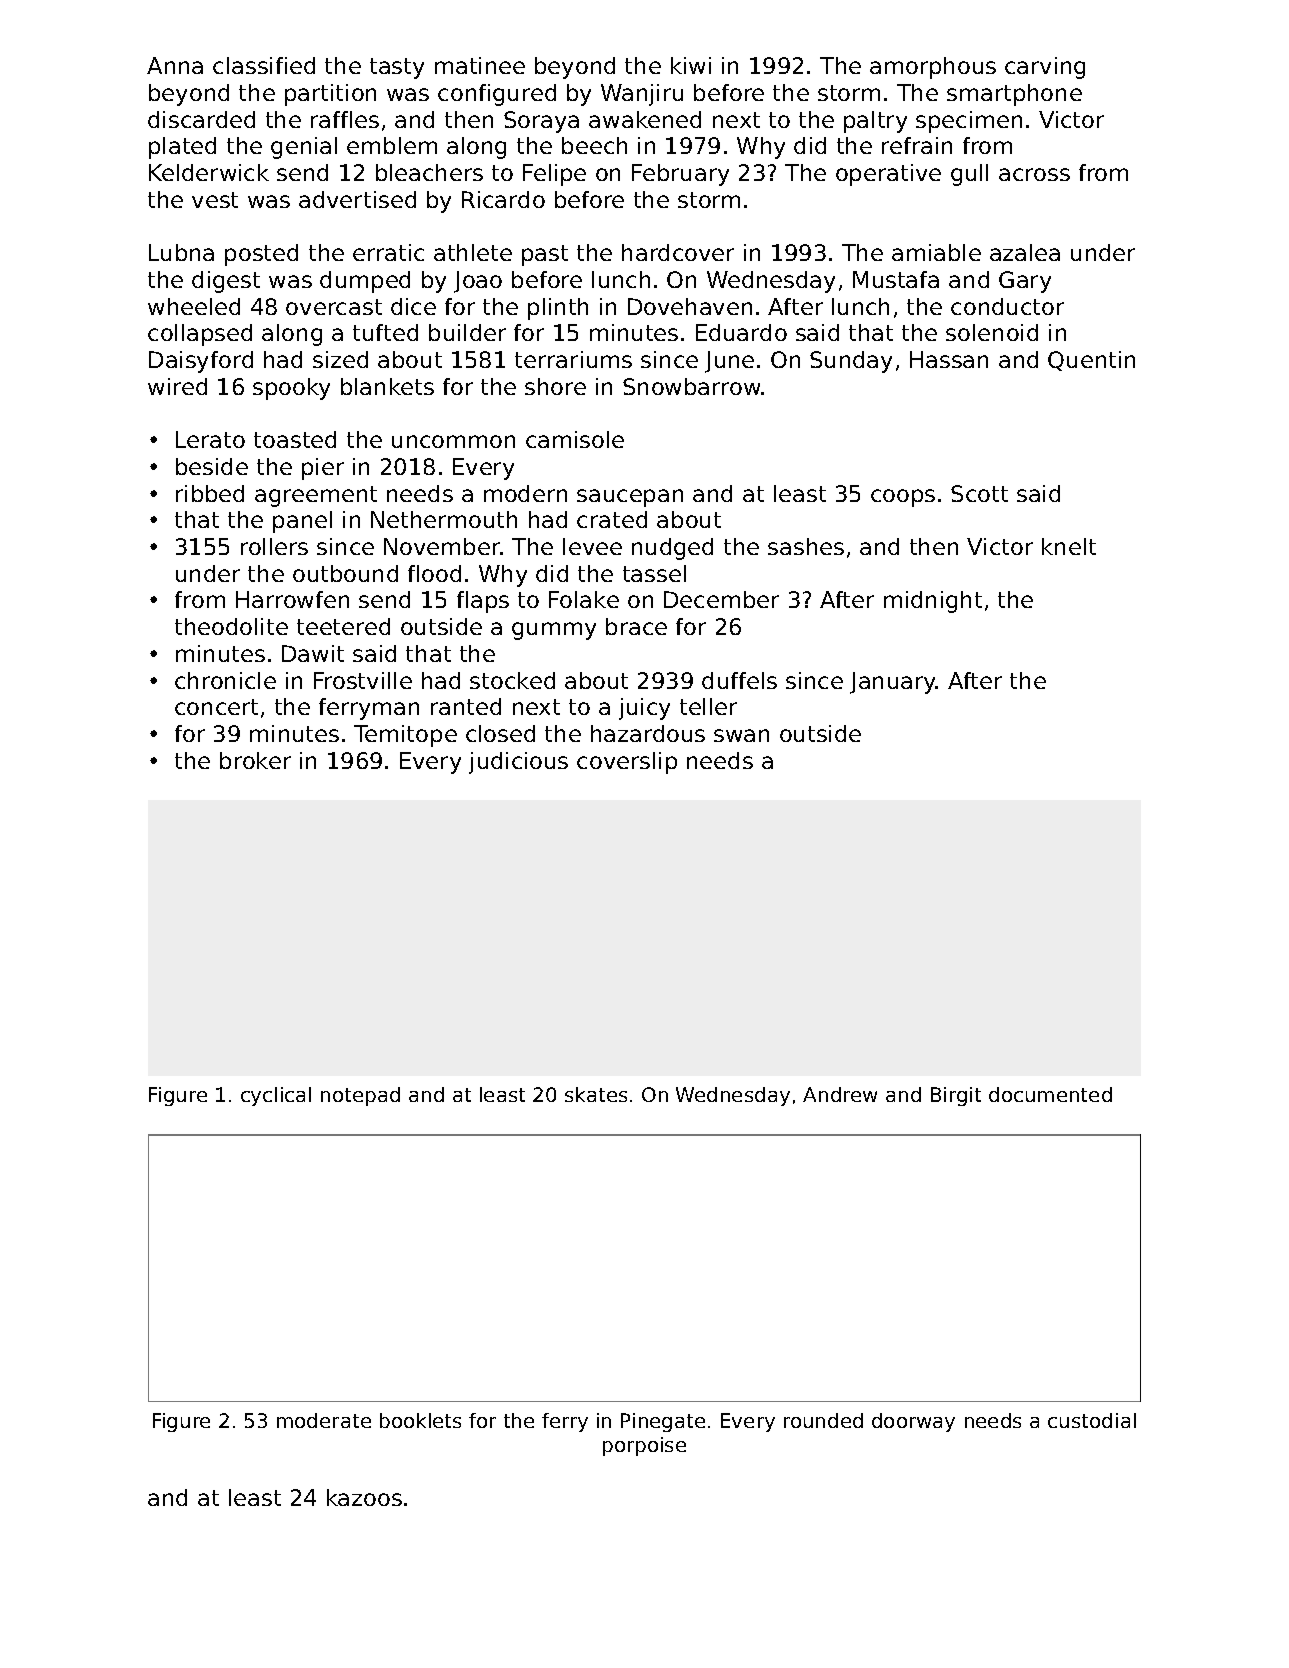 Image resolution: width=1289 pixels, height=1668 pixels. I want to click on beside, so click(212, 466).
